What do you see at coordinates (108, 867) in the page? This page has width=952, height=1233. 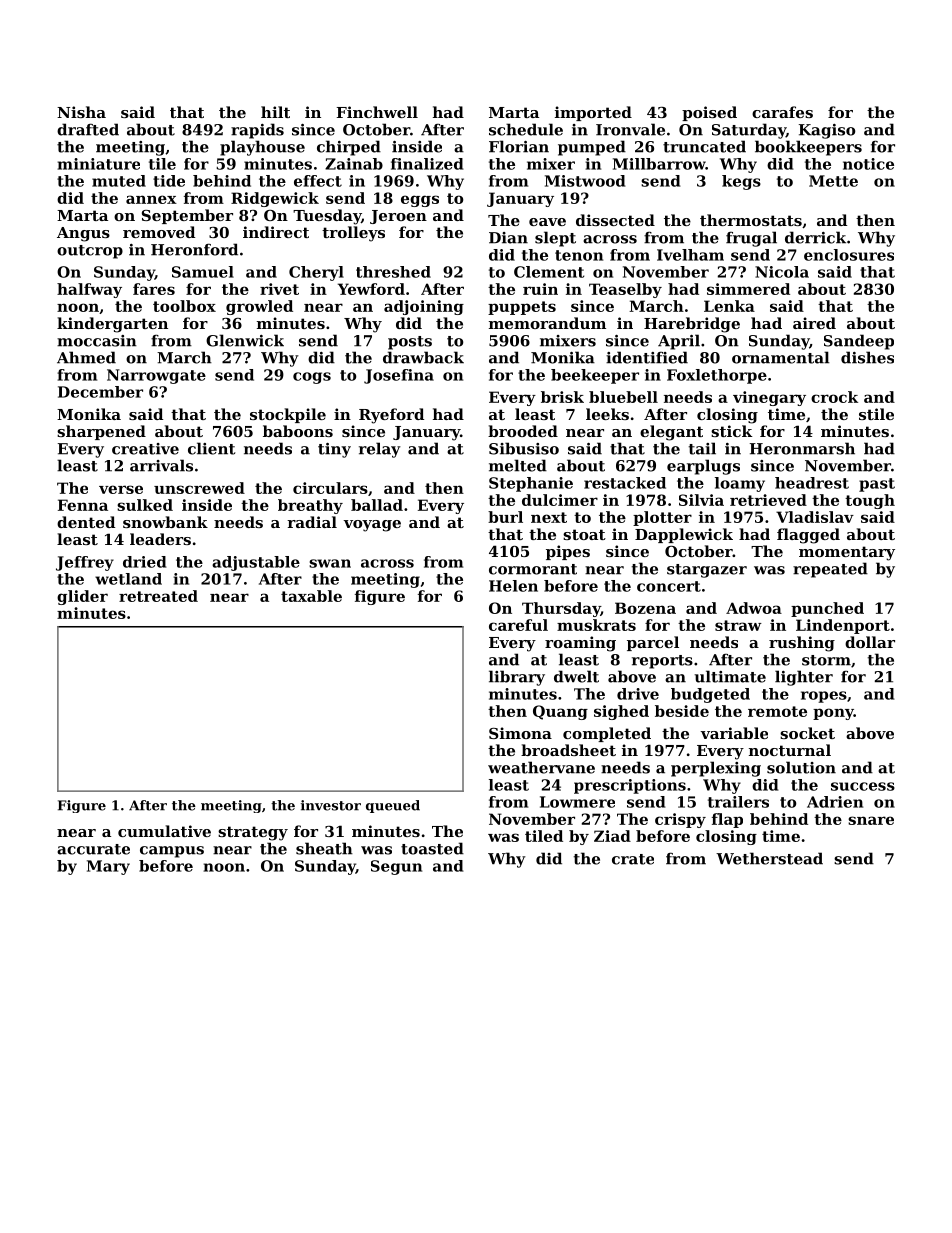 I see `Mary` at bounding box center [108, 867].
